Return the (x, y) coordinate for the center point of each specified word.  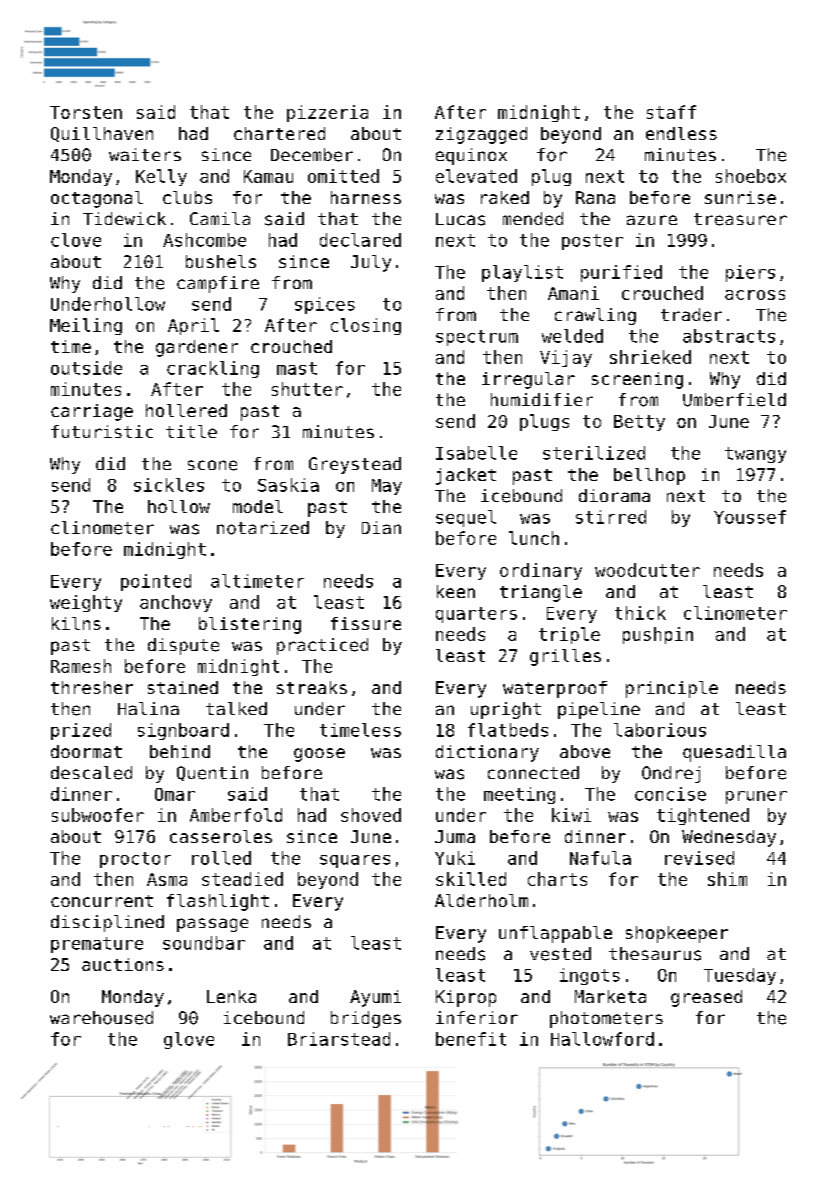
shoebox (751, 176)
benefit (471, 1039)
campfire (218, 284)
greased (706, 998)
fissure (366, 623)
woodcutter (647, 570)
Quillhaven (102, 134)
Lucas (460, 219)
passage (212, 925)
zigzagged (481, 135)
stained (183, 687)
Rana (595, 197)
